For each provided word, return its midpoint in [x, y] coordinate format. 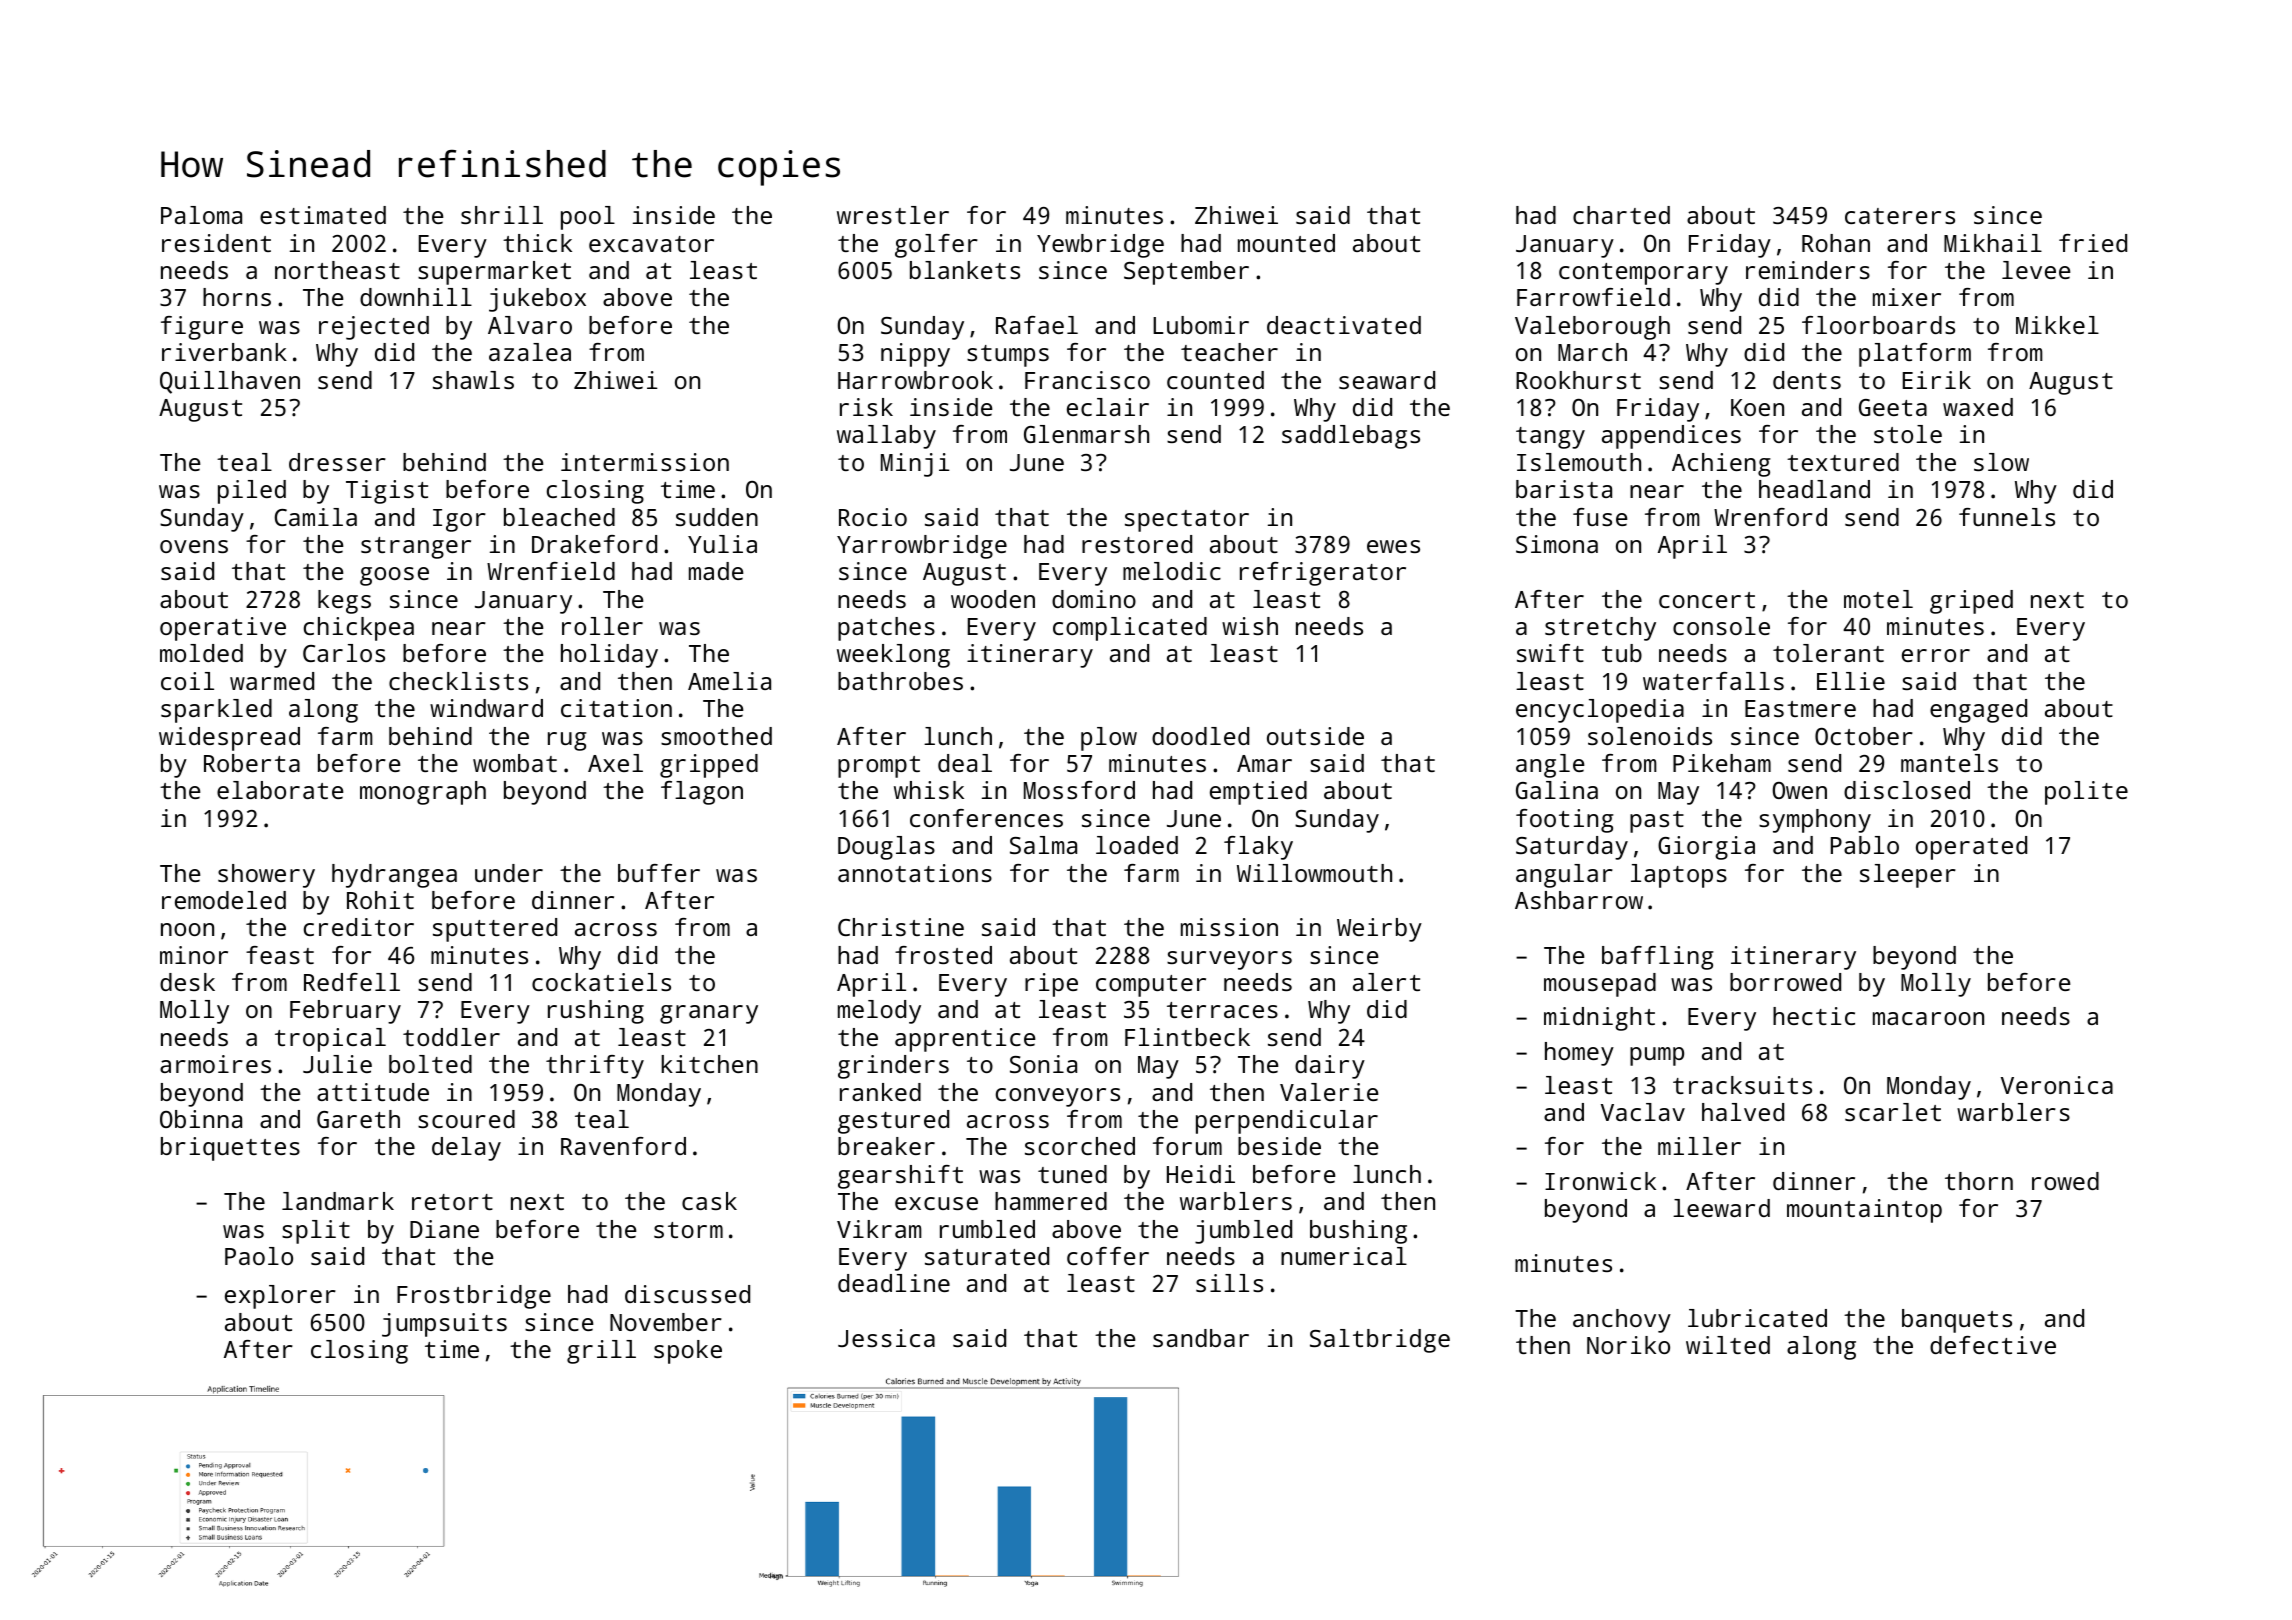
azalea [530, 352]
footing [1565, 821]
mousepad [1600, 985]
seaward [1387, 380]
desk [187, 982]
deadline [894, 1283]
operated [1971, 848]
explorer [280, 1297]
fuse [1600, 517]
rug [567, 741]
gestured [893, 1122]
